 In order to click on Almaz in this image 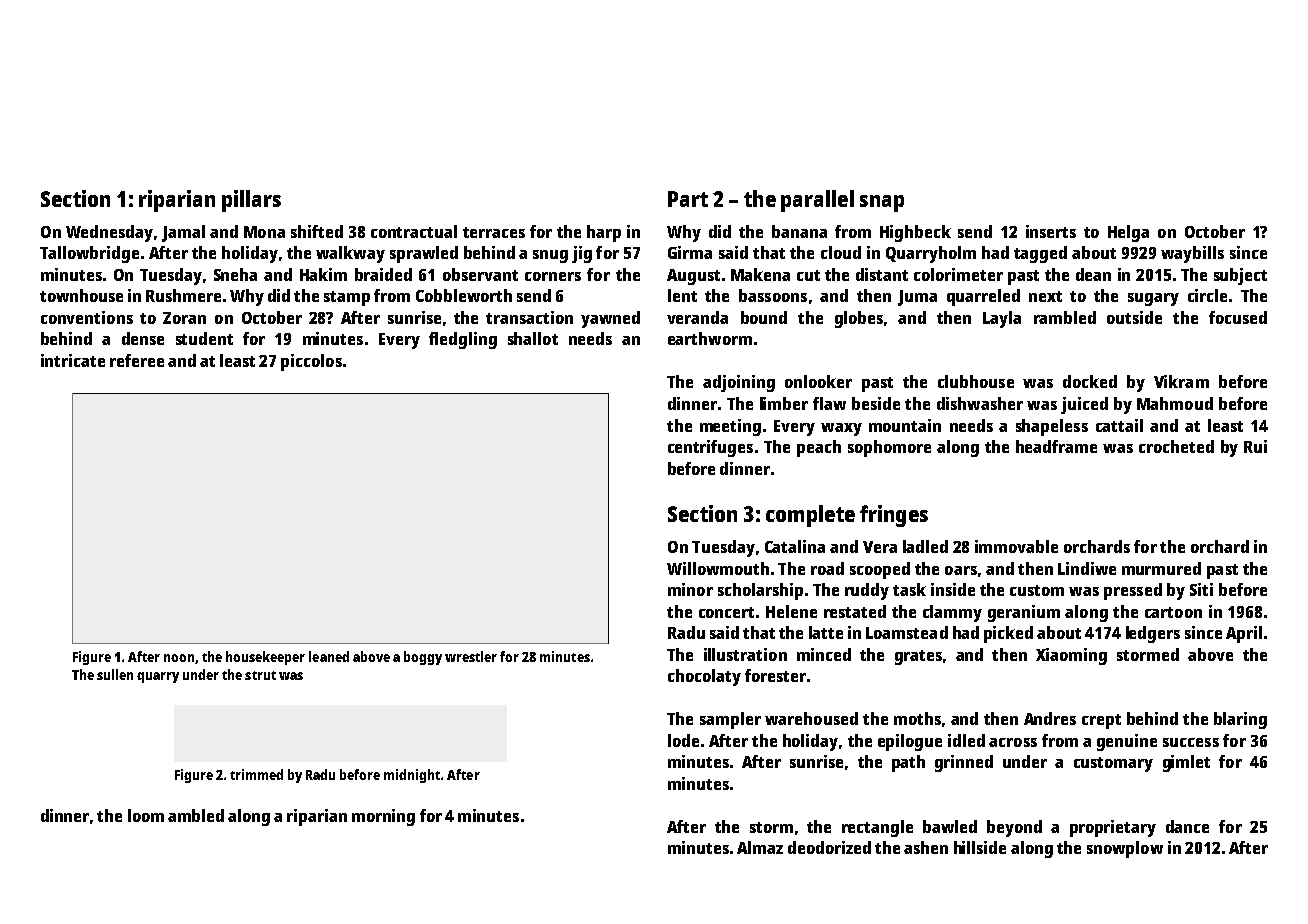, I will do `click(760, 847)`.
